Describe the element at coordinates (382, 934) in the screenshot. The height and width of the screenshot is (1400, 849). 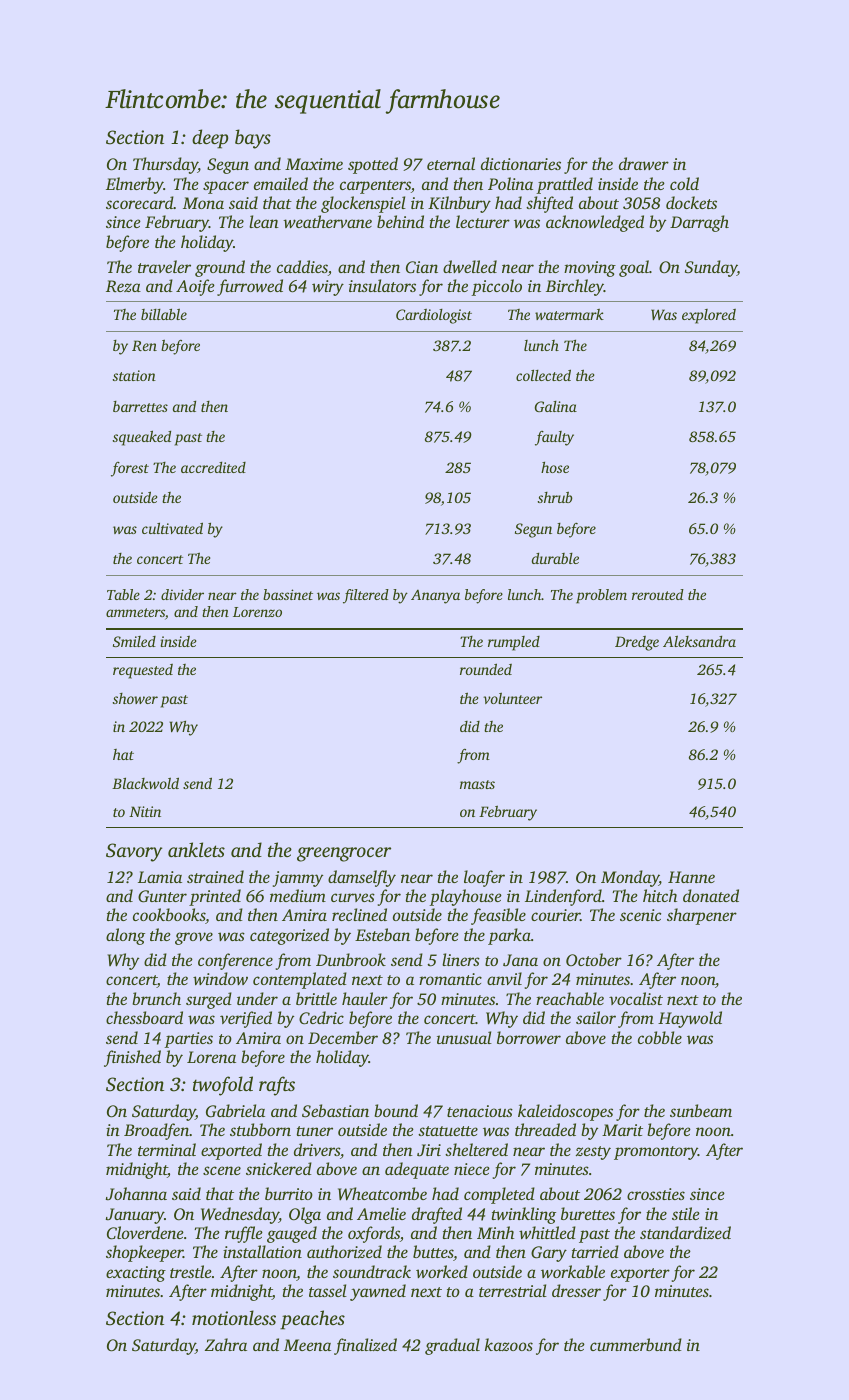
I see `Esteban` at that location.
